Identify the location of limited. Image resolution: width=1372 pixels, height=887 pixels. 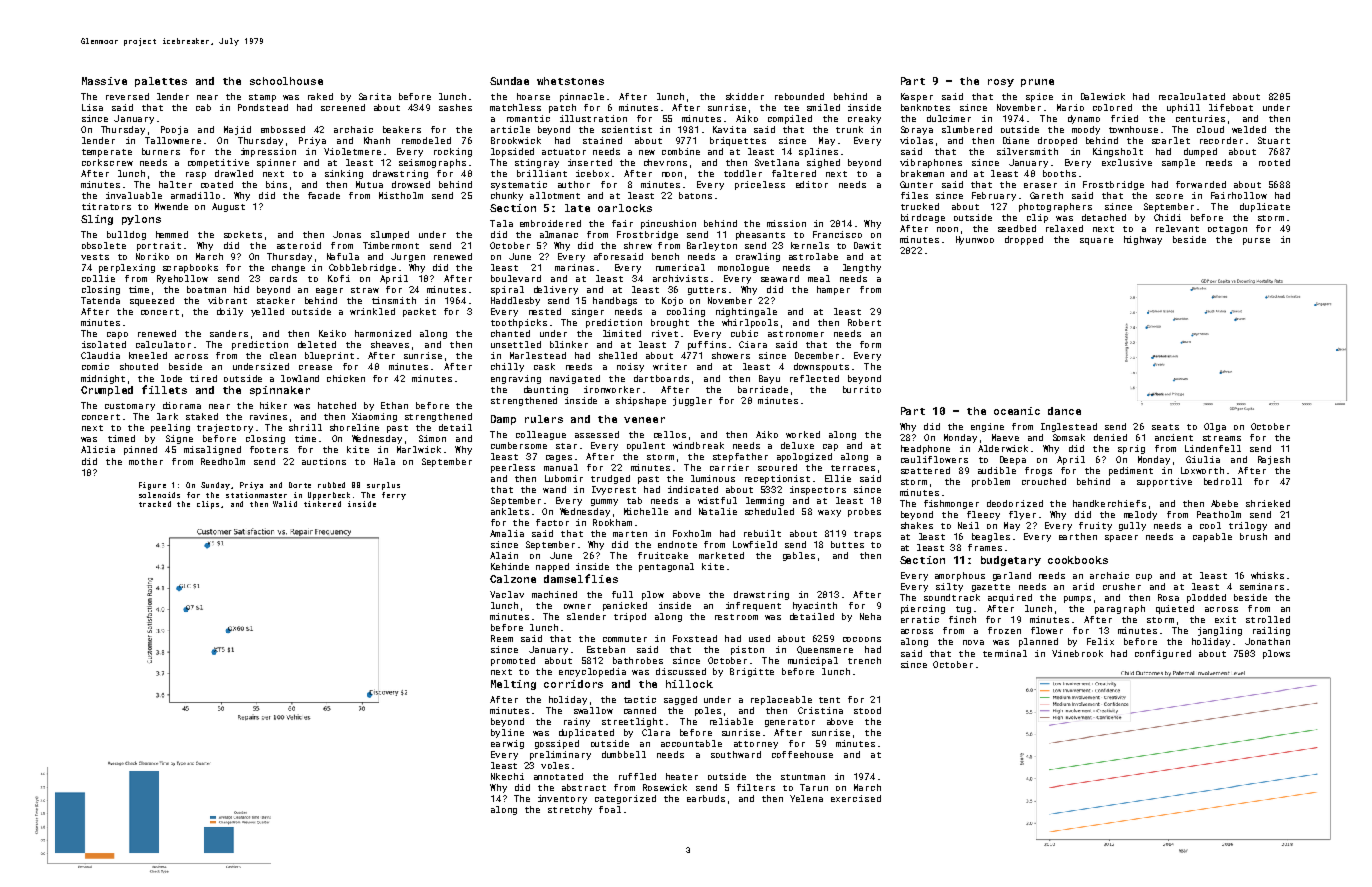
(622, 333).
